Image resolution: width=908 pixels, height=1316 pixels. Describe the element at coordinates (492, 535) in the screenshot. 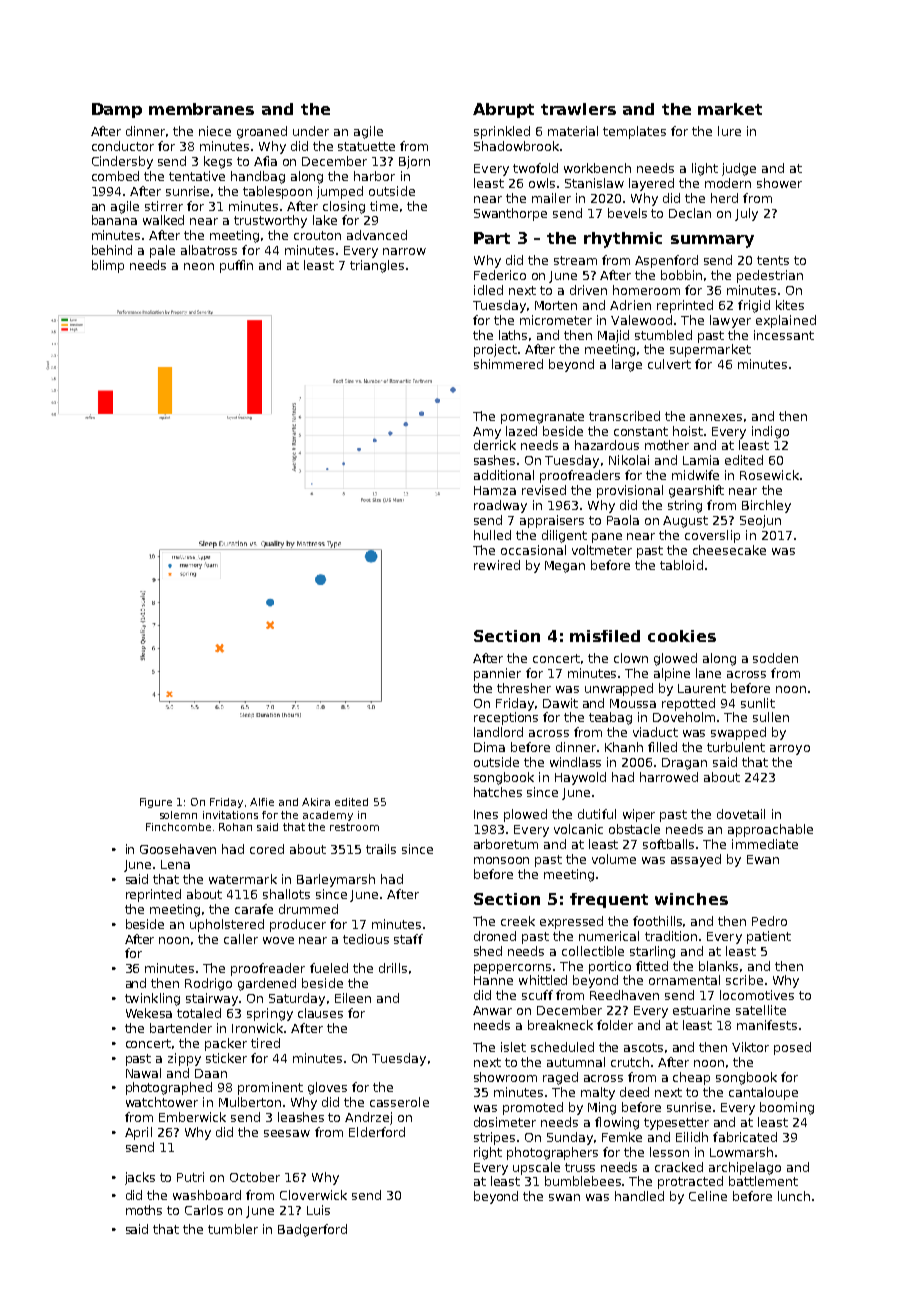

I see `hulled` at that location.
